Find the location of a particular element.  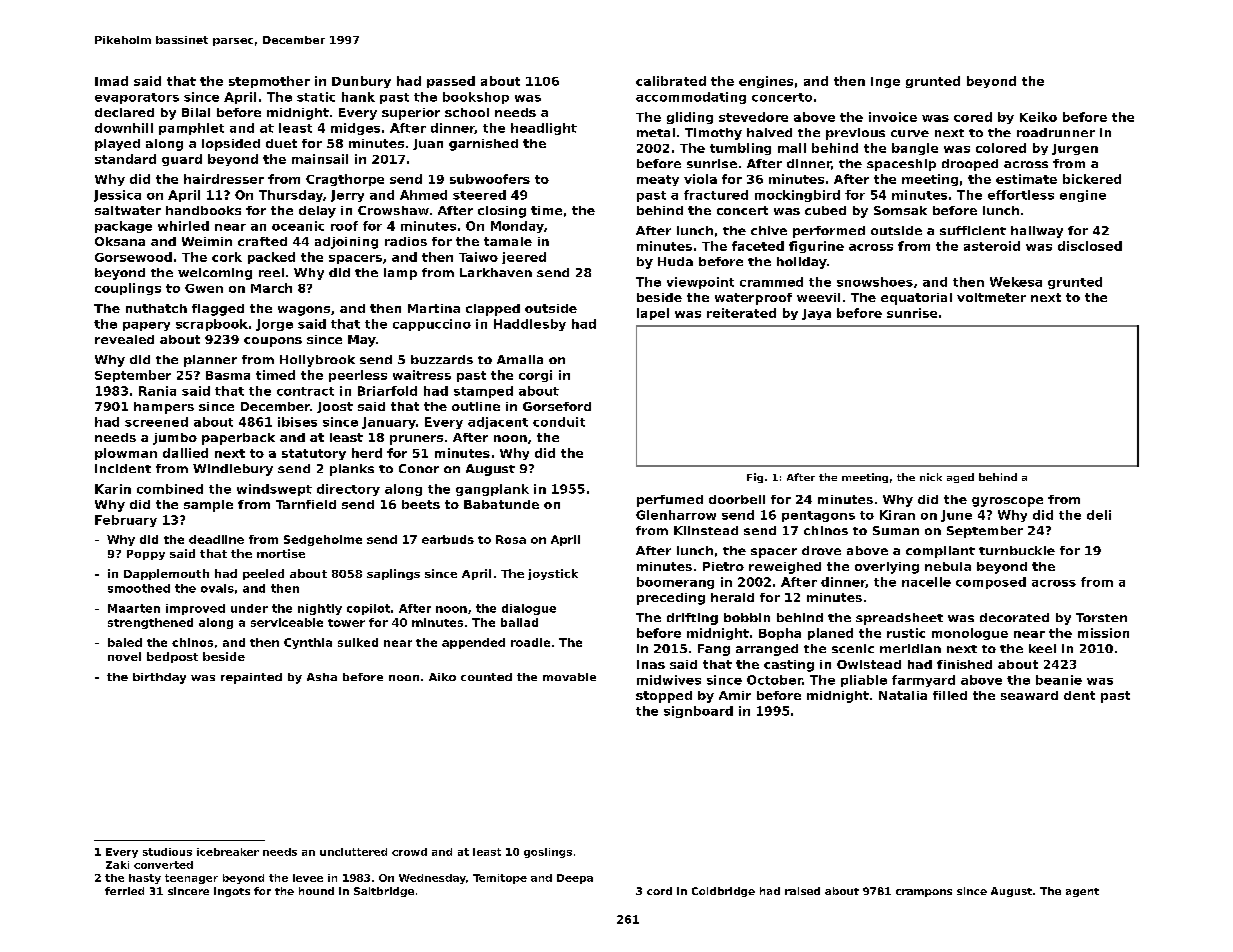

birthday is located at coordinates (159, 678).
